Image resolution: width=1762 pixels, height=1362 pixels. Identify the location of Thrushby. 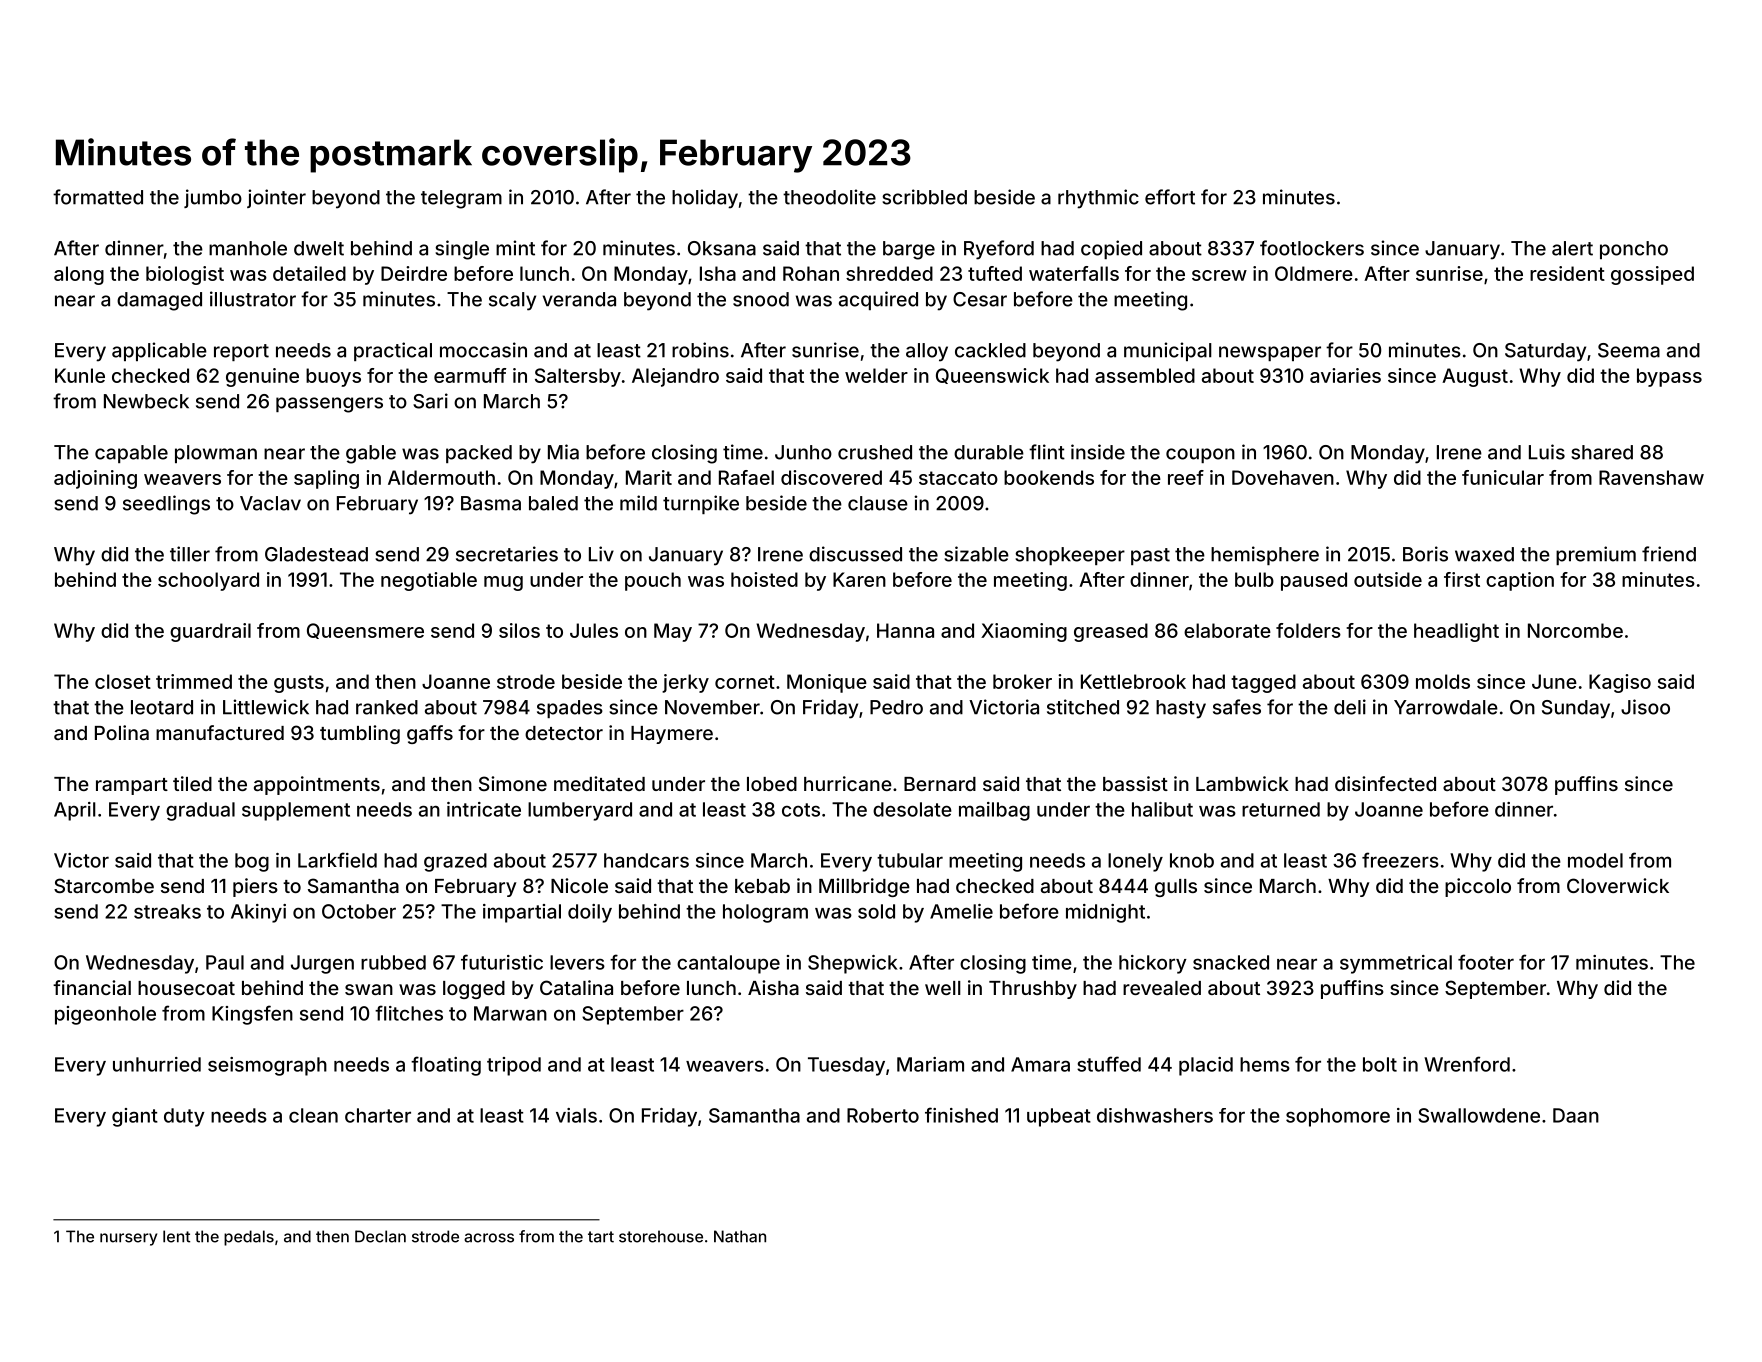
(1033, 990).
